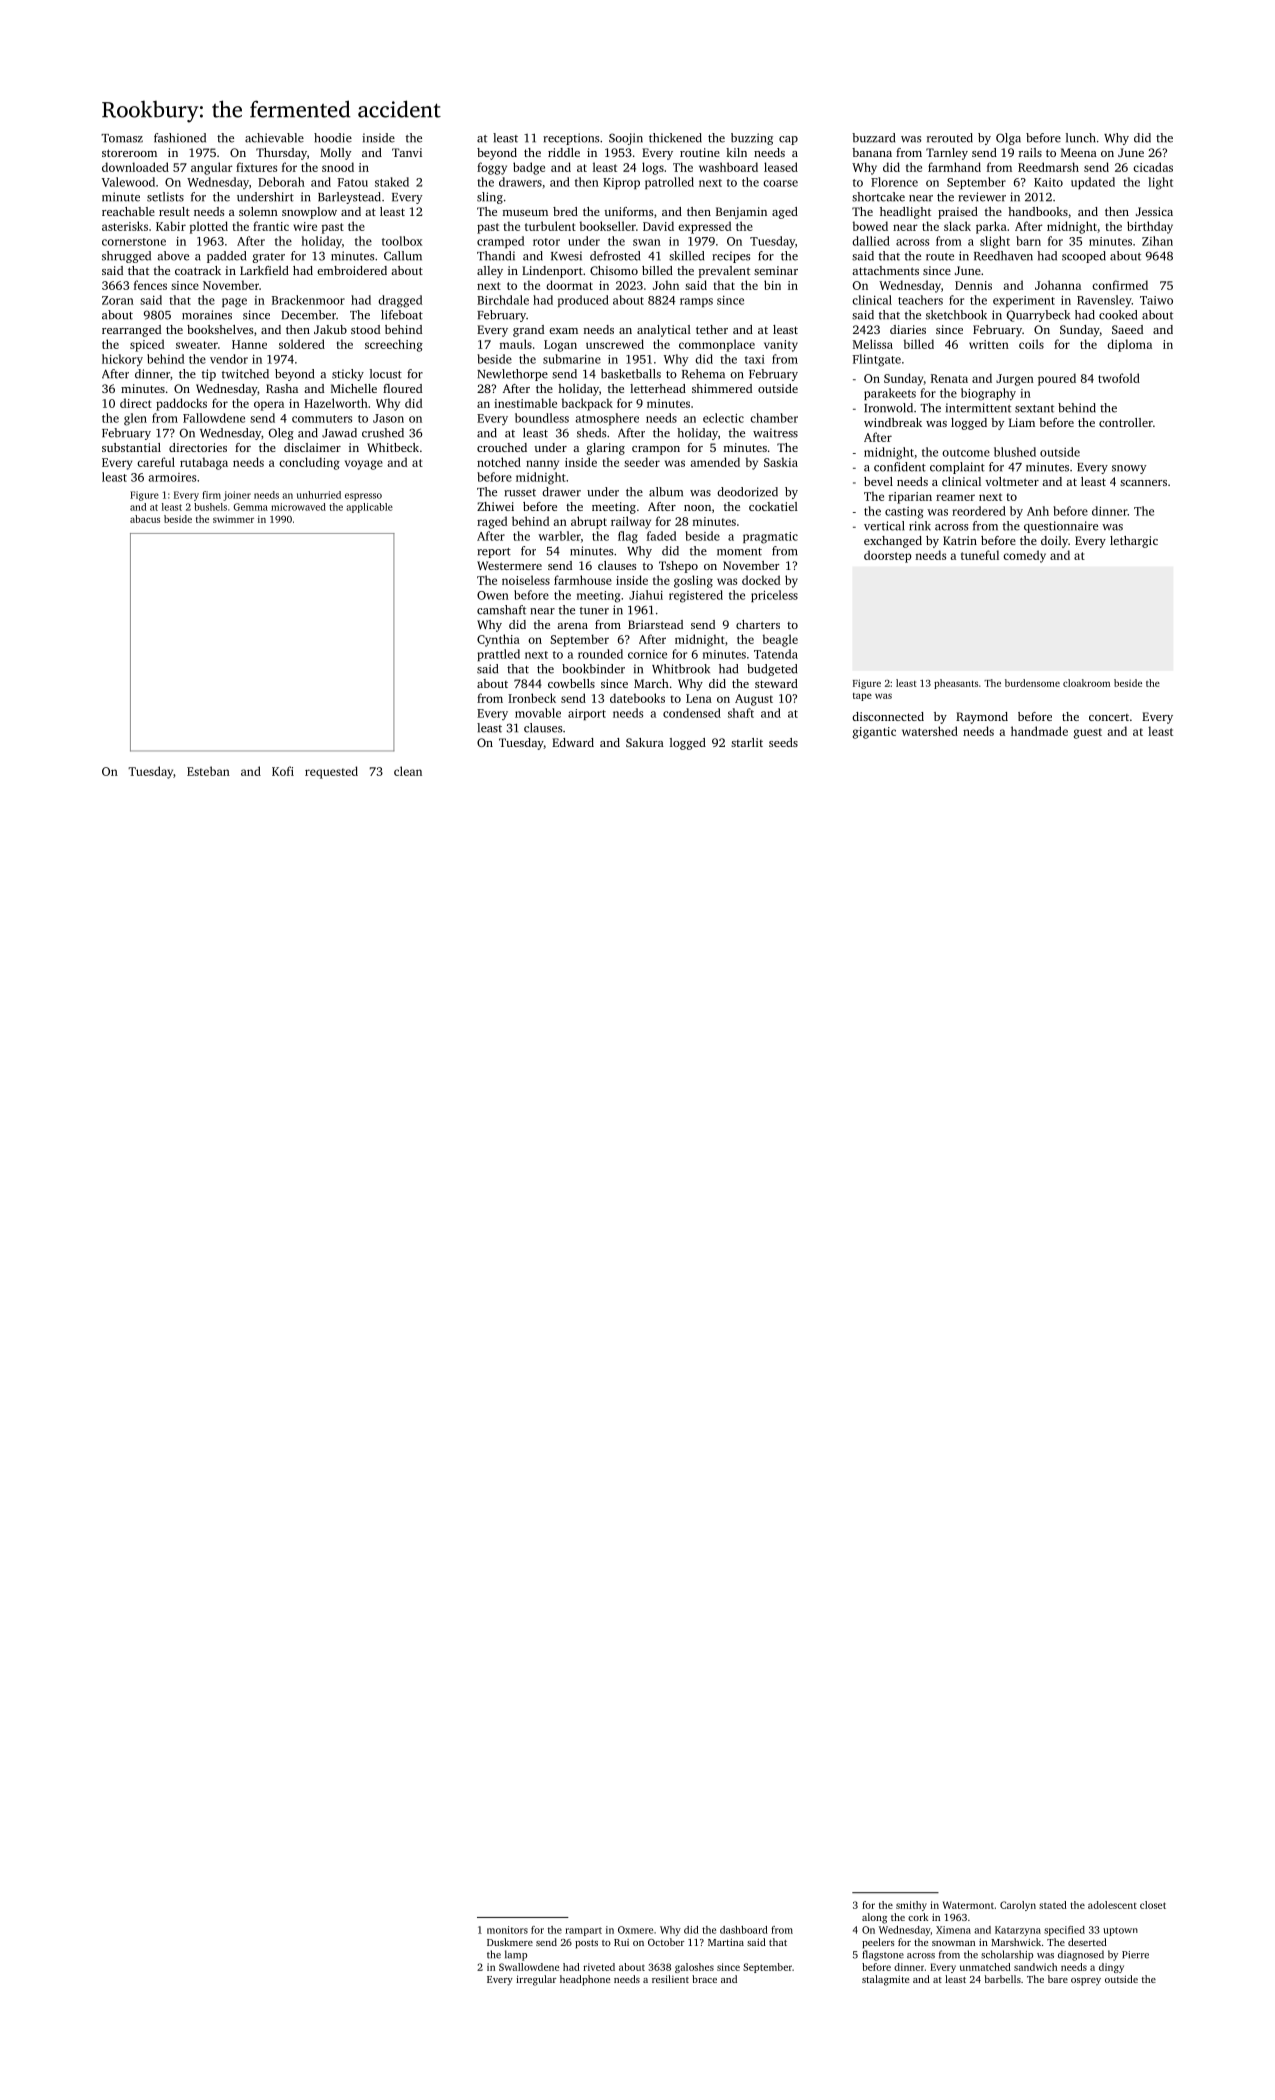  Describe the element at coordinates (955, 497) in the document. I see `reamer` at that location.
